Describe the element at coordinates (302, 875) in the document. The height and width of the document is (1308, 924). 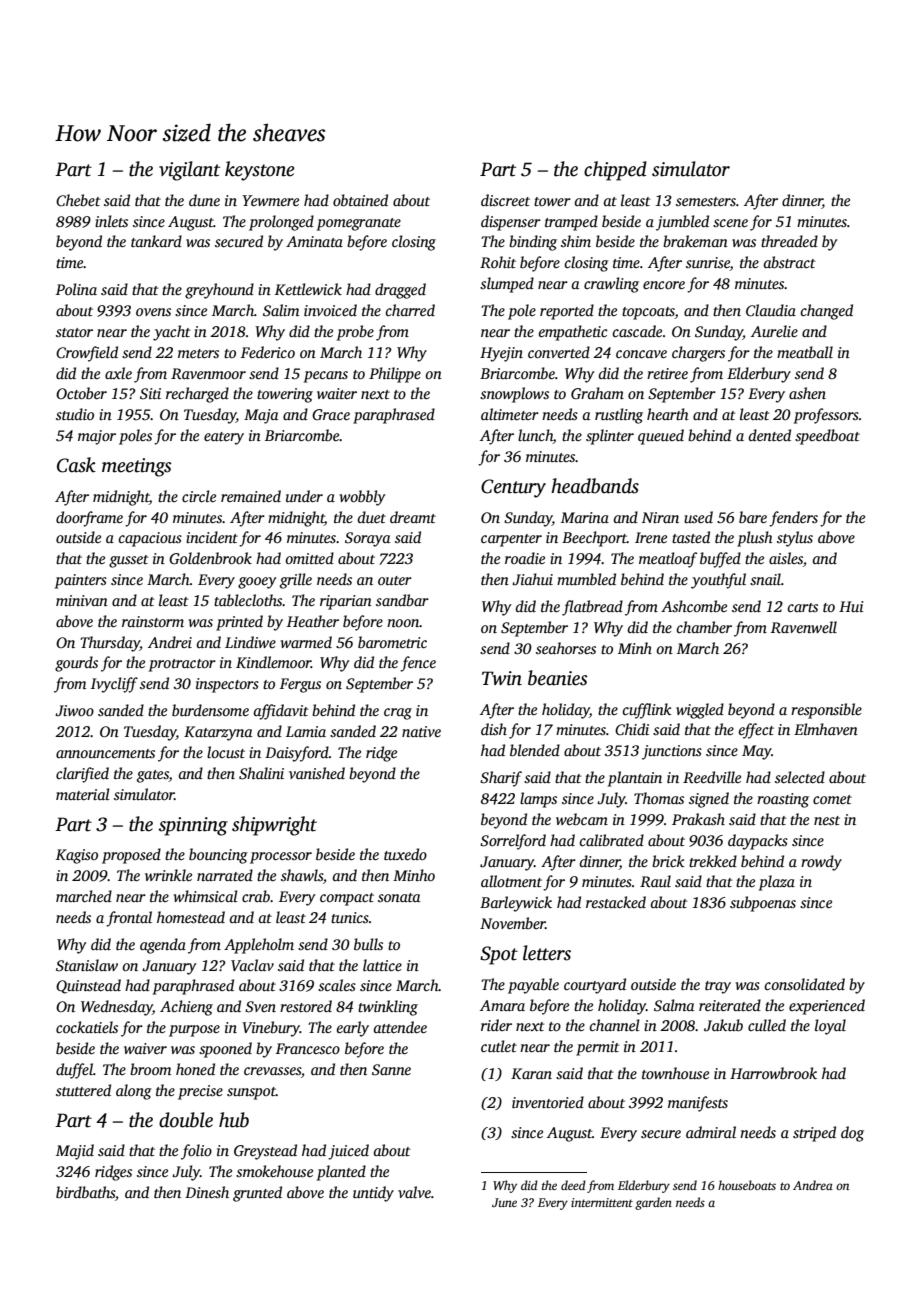
I see `shawls` at that location.
